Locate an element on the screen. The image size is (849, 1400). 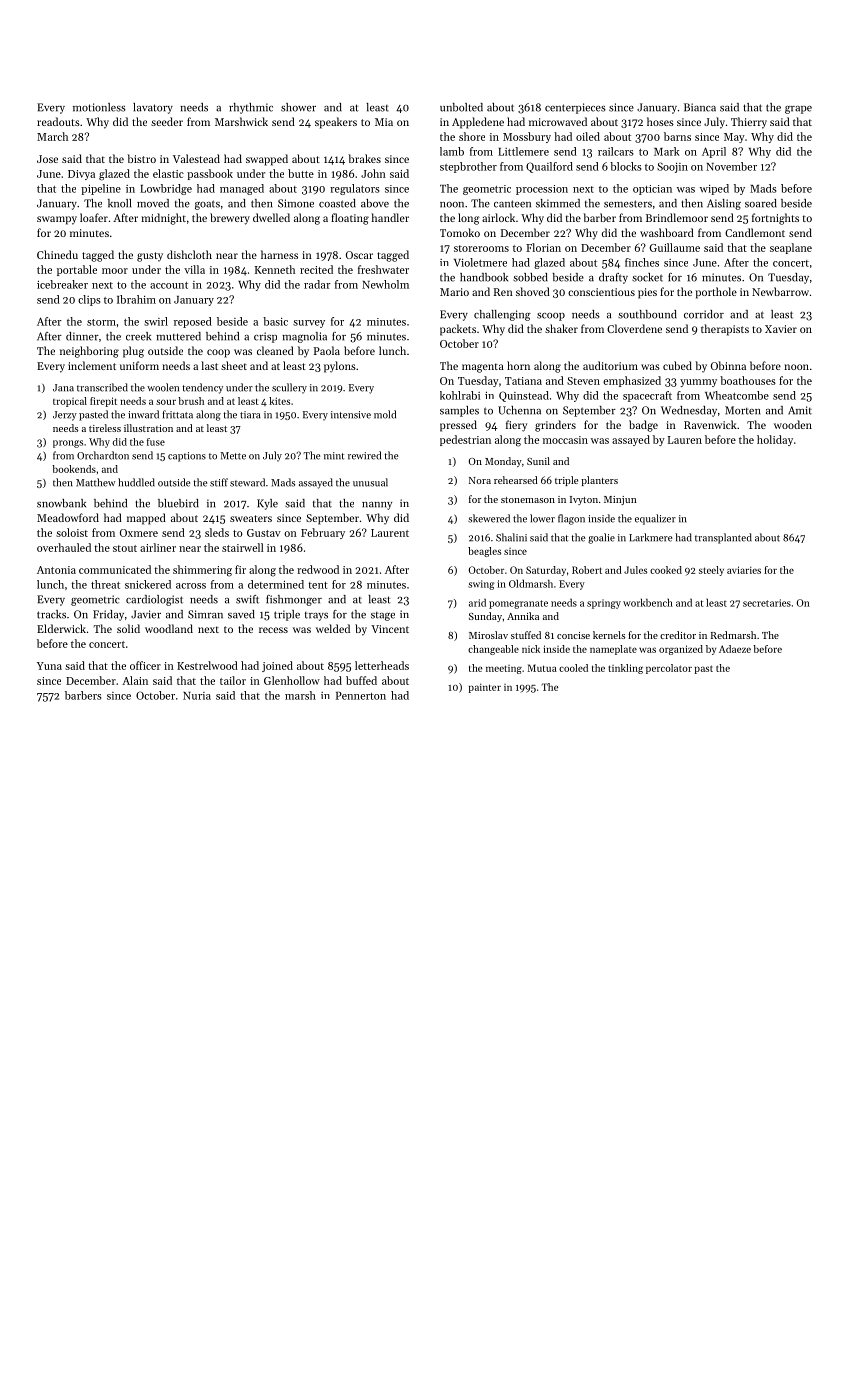
Pennerton is located at coordinates (361, 695).
